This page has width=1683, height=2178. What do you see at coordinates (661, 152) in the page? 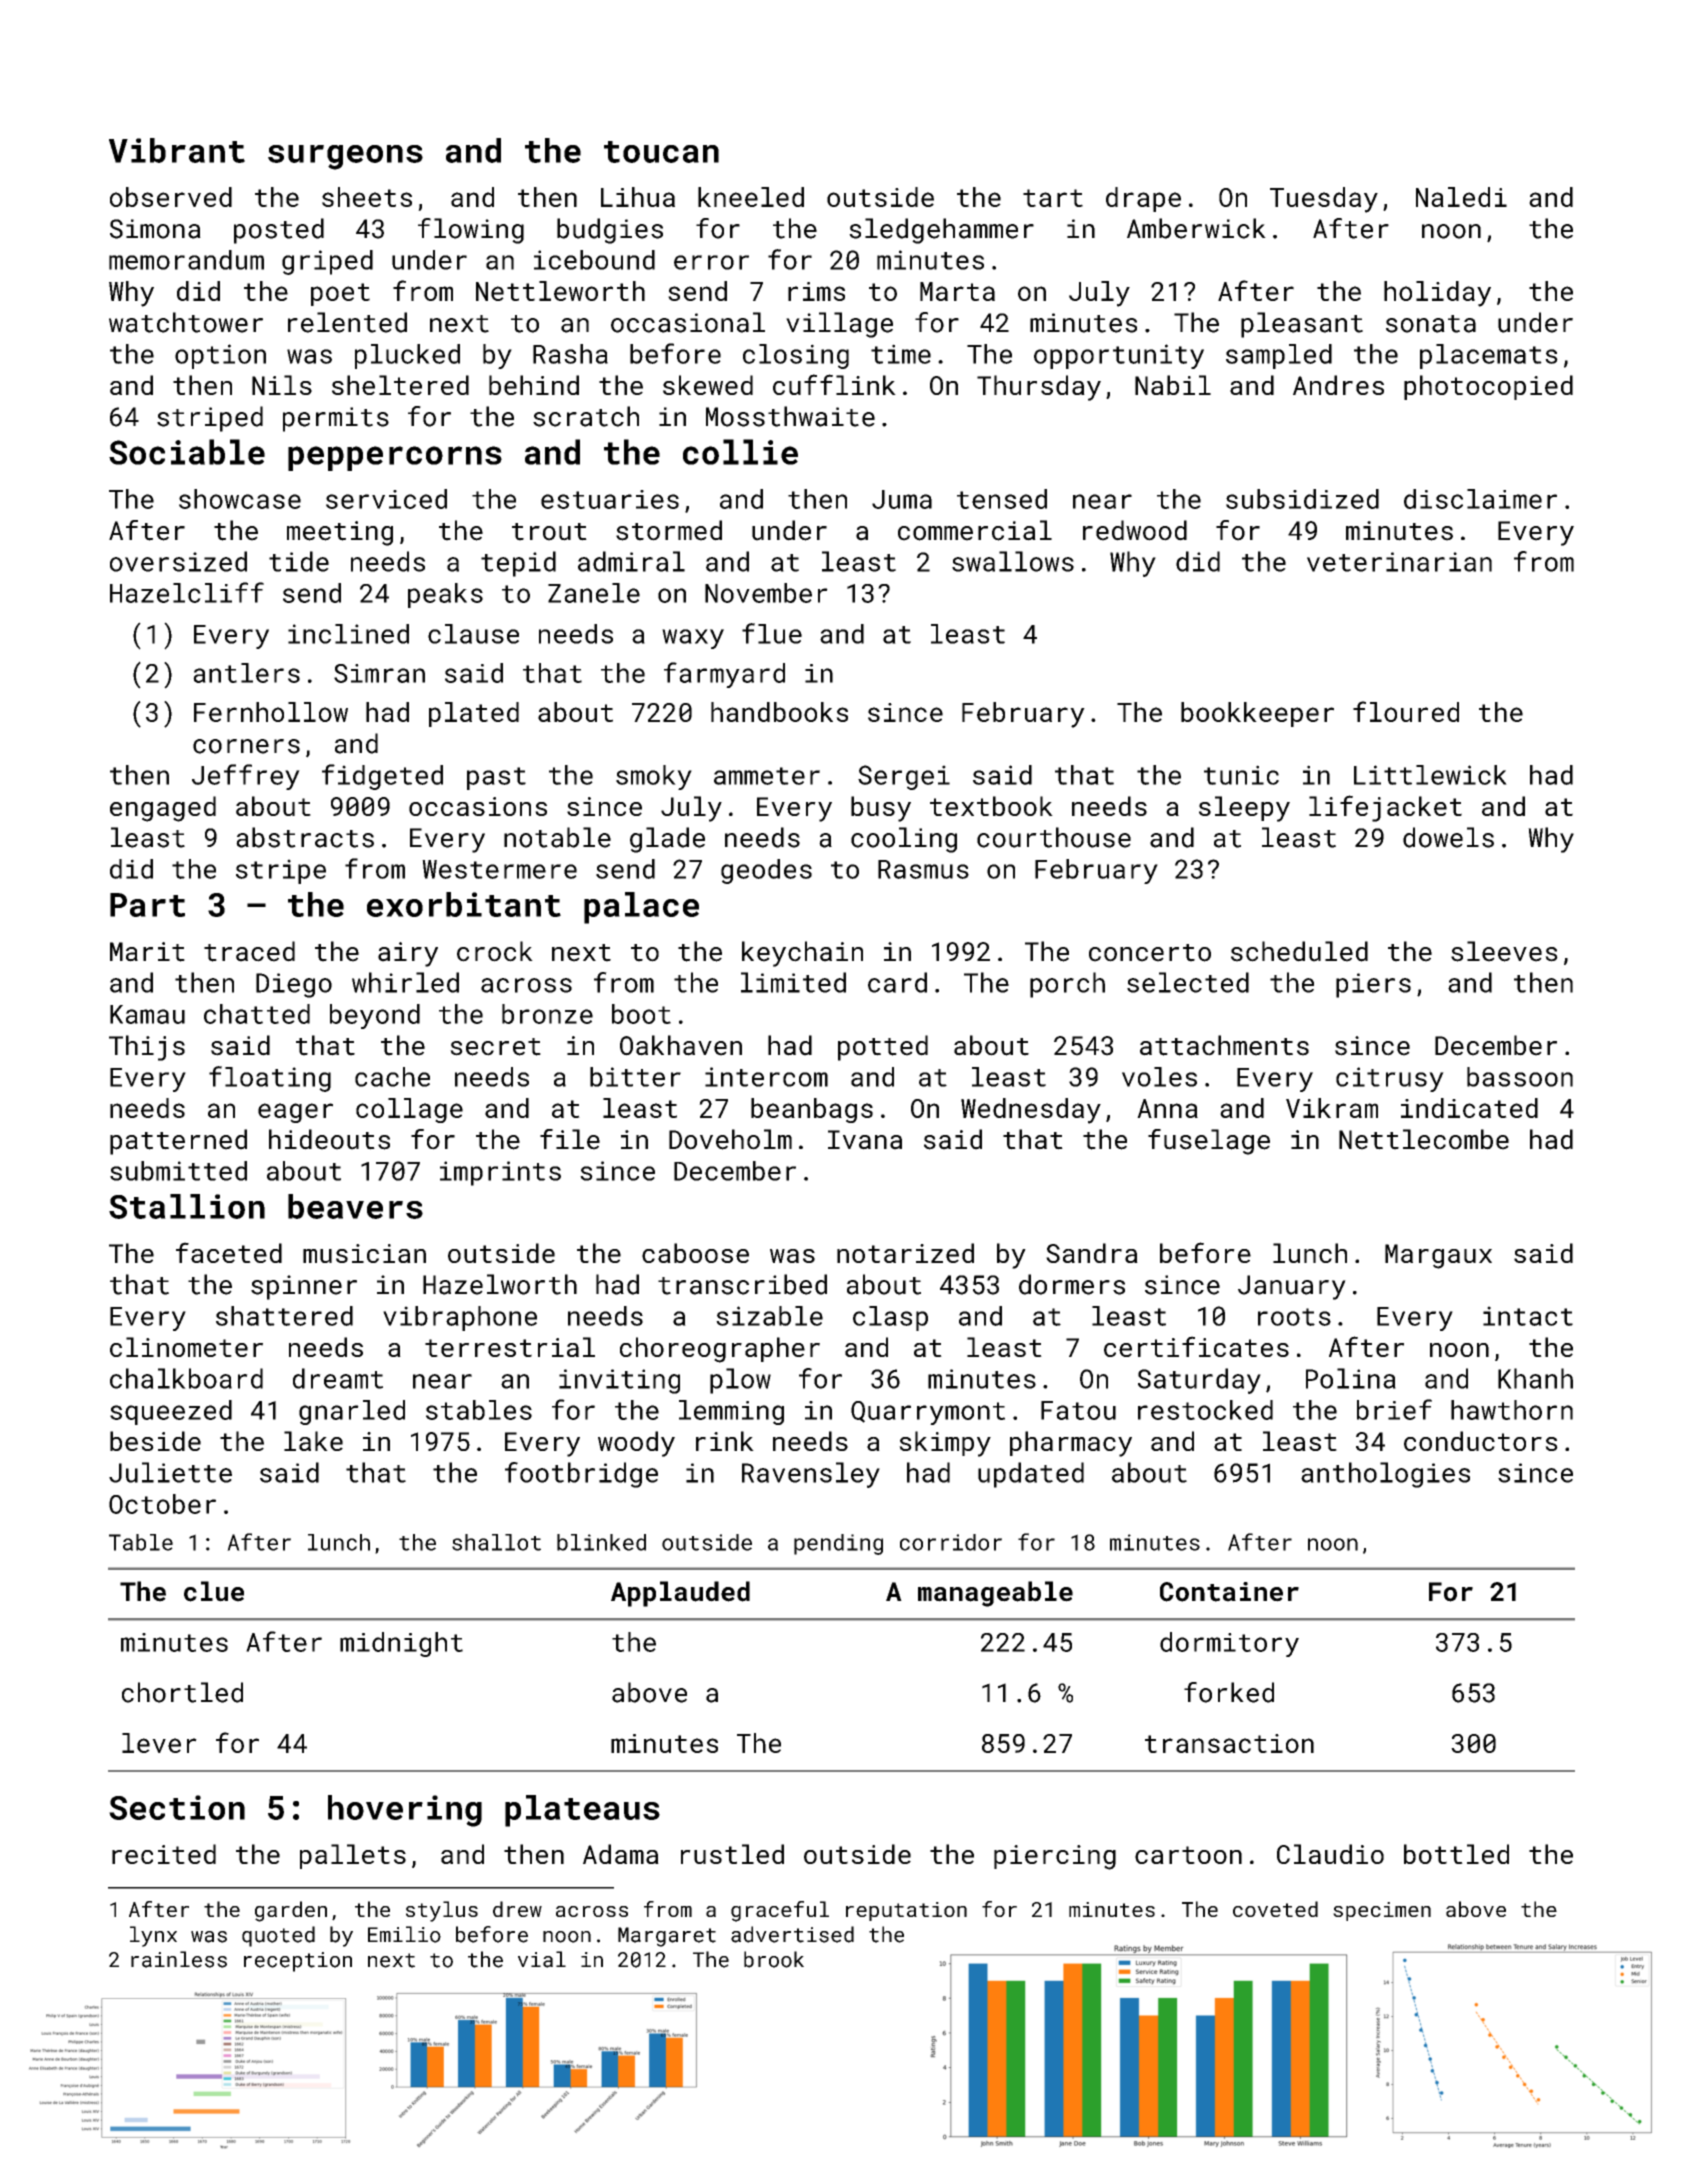
I see `toucan` at bounding box center [661, 152].
